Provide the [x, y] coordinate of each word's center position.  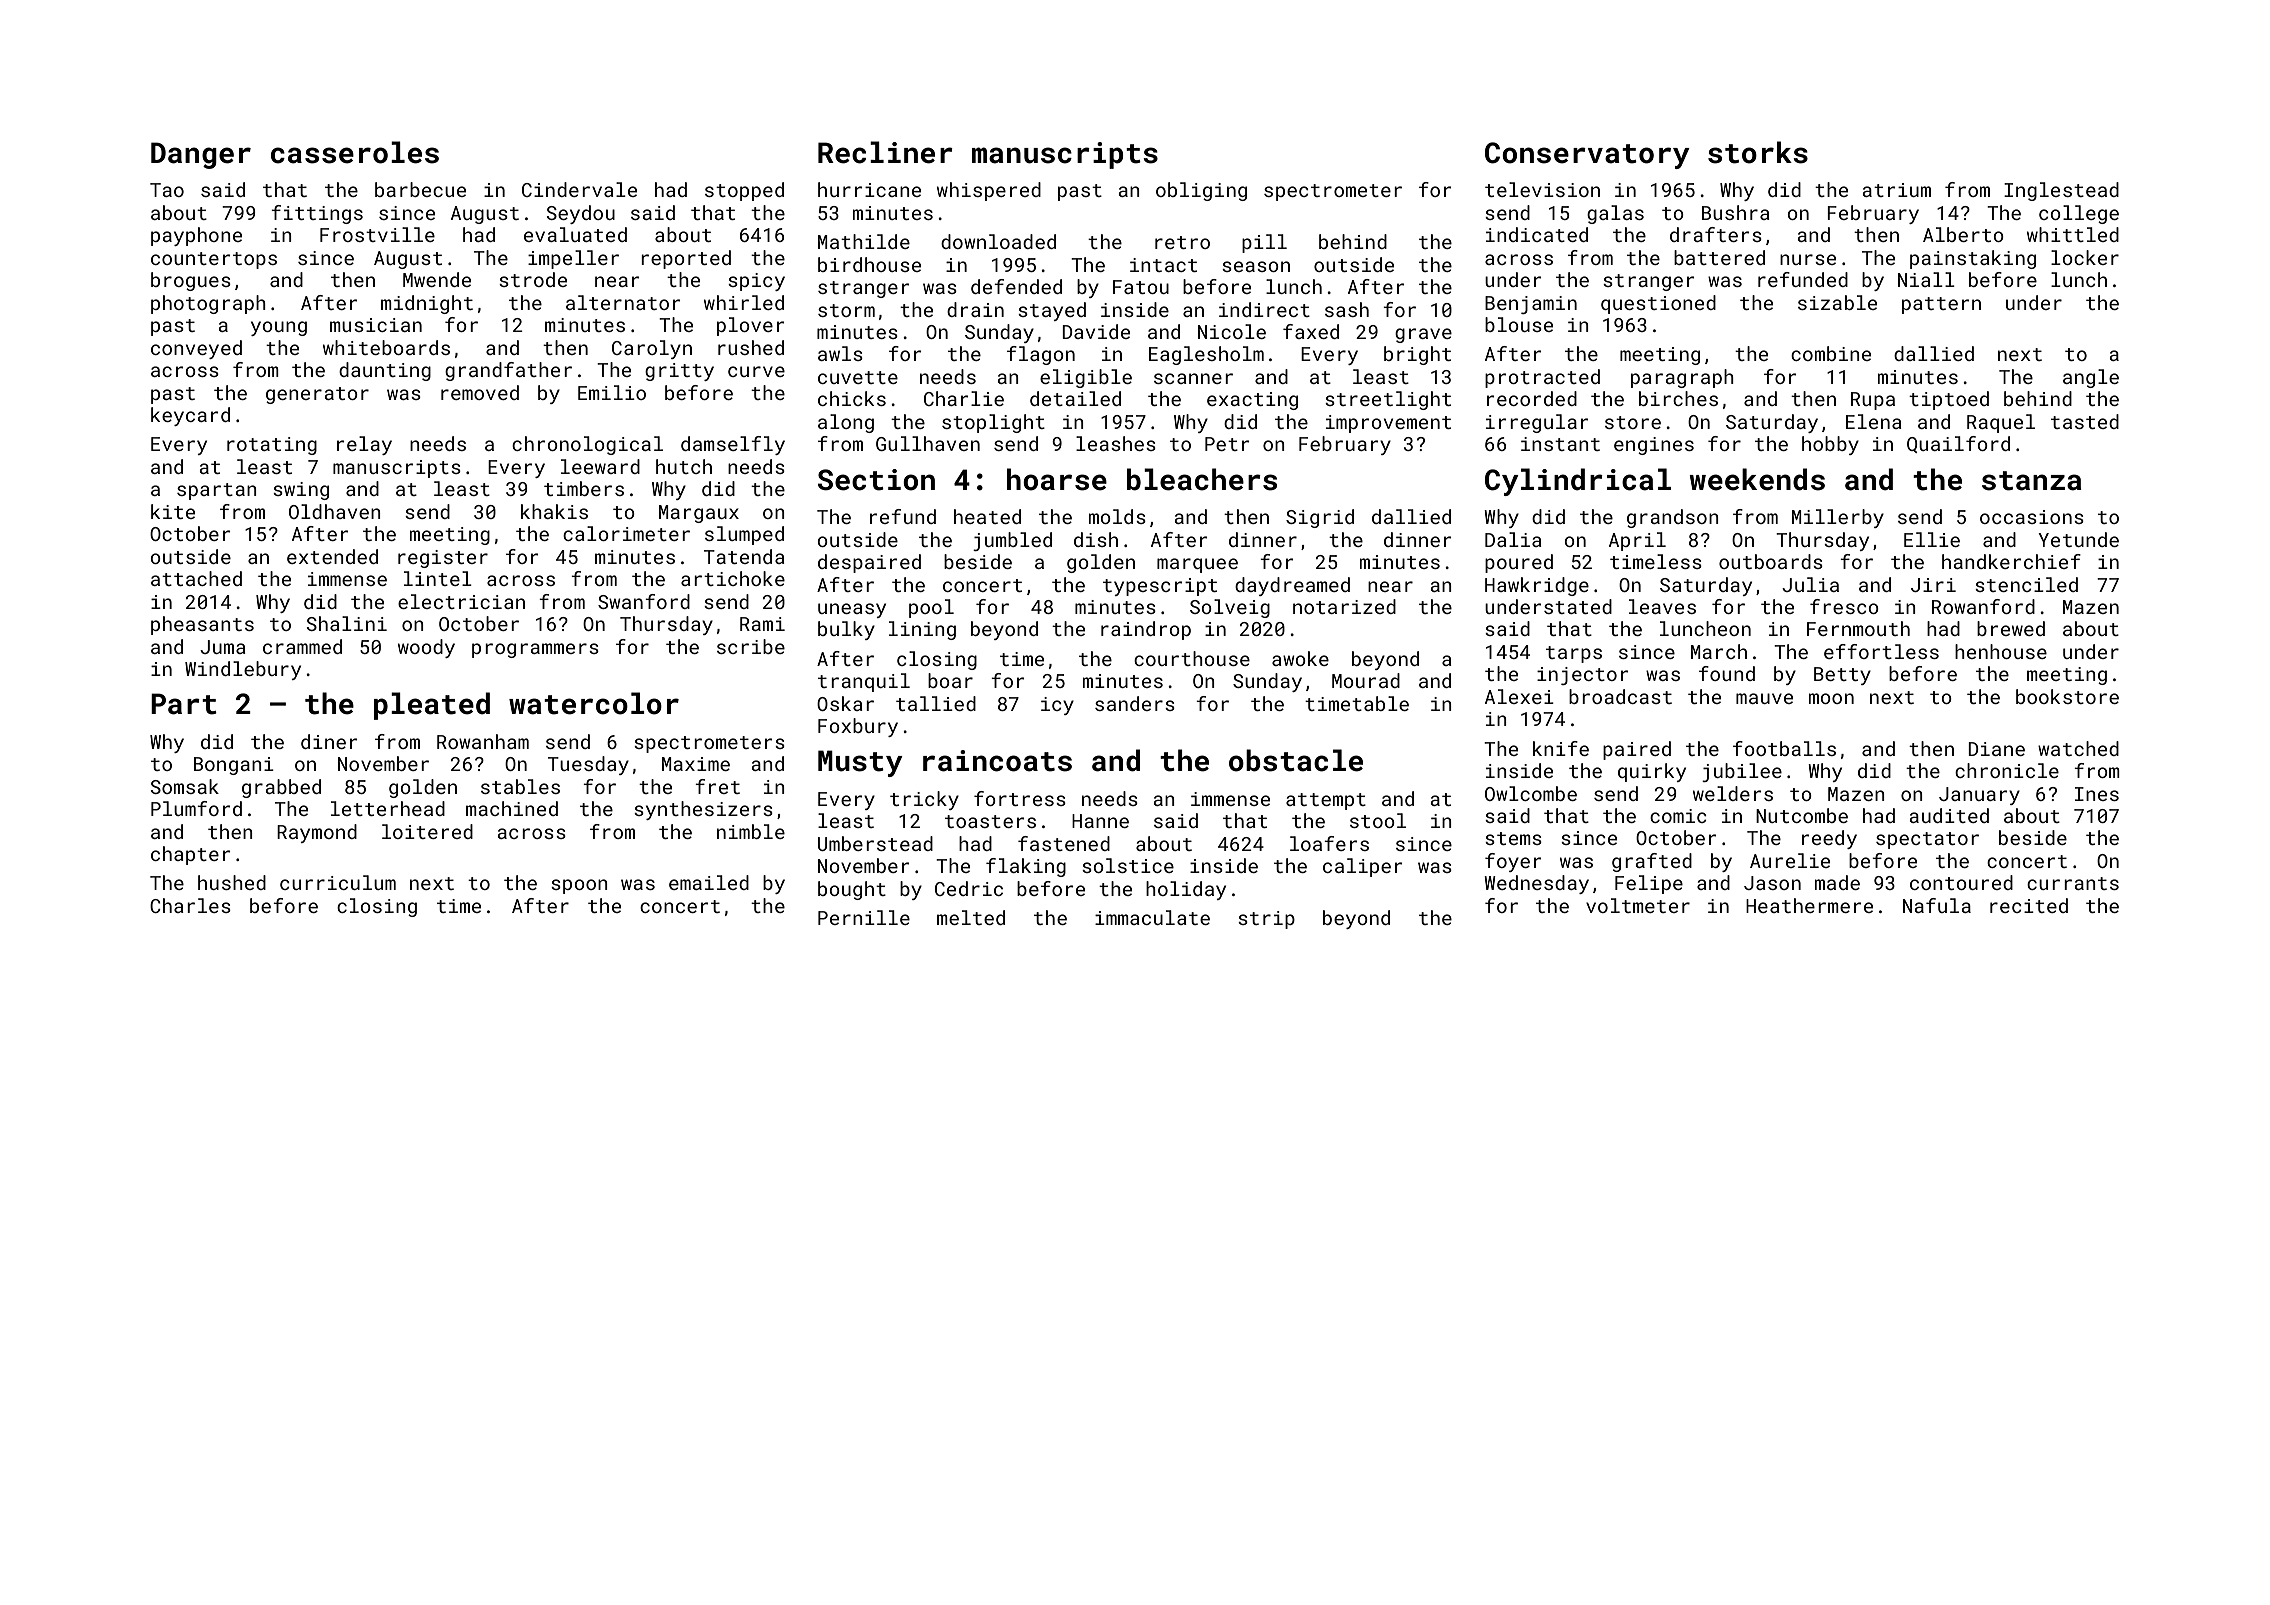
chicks [852, 398]
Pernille [864, 917]
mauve [1764, 698]
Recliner [885, 152]
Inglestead [2061, 191]
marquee [1197, 565]
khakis [554, 511]
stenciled [2026, 584]
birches [1678, 398]
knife [1561, 748]
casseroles [355, 152]
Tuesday [588, 765]
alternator [623, 302]
